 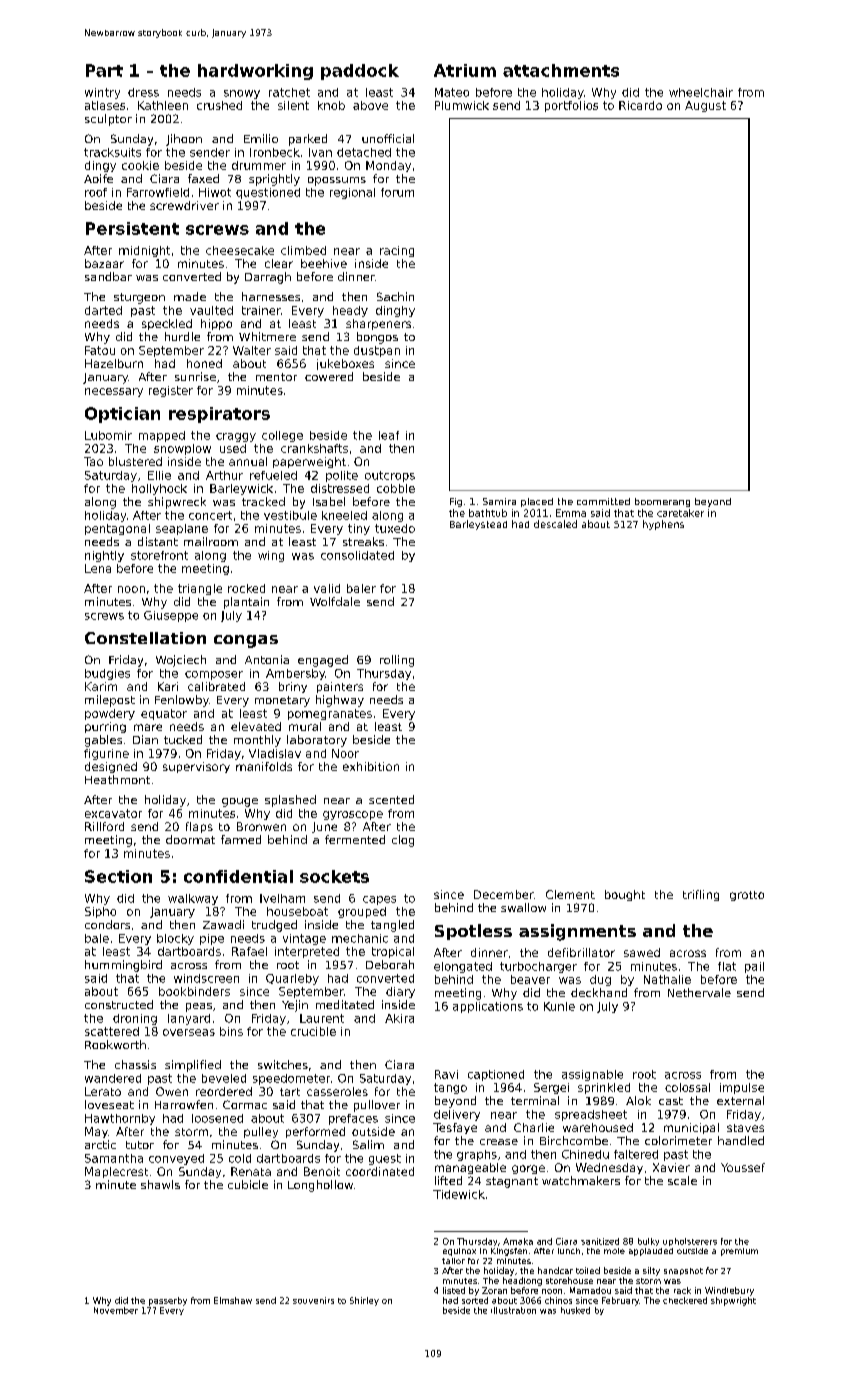 What do you see at coordinates (111, 767) in the page?
I see `designed` at bounding box center [111, 767].
